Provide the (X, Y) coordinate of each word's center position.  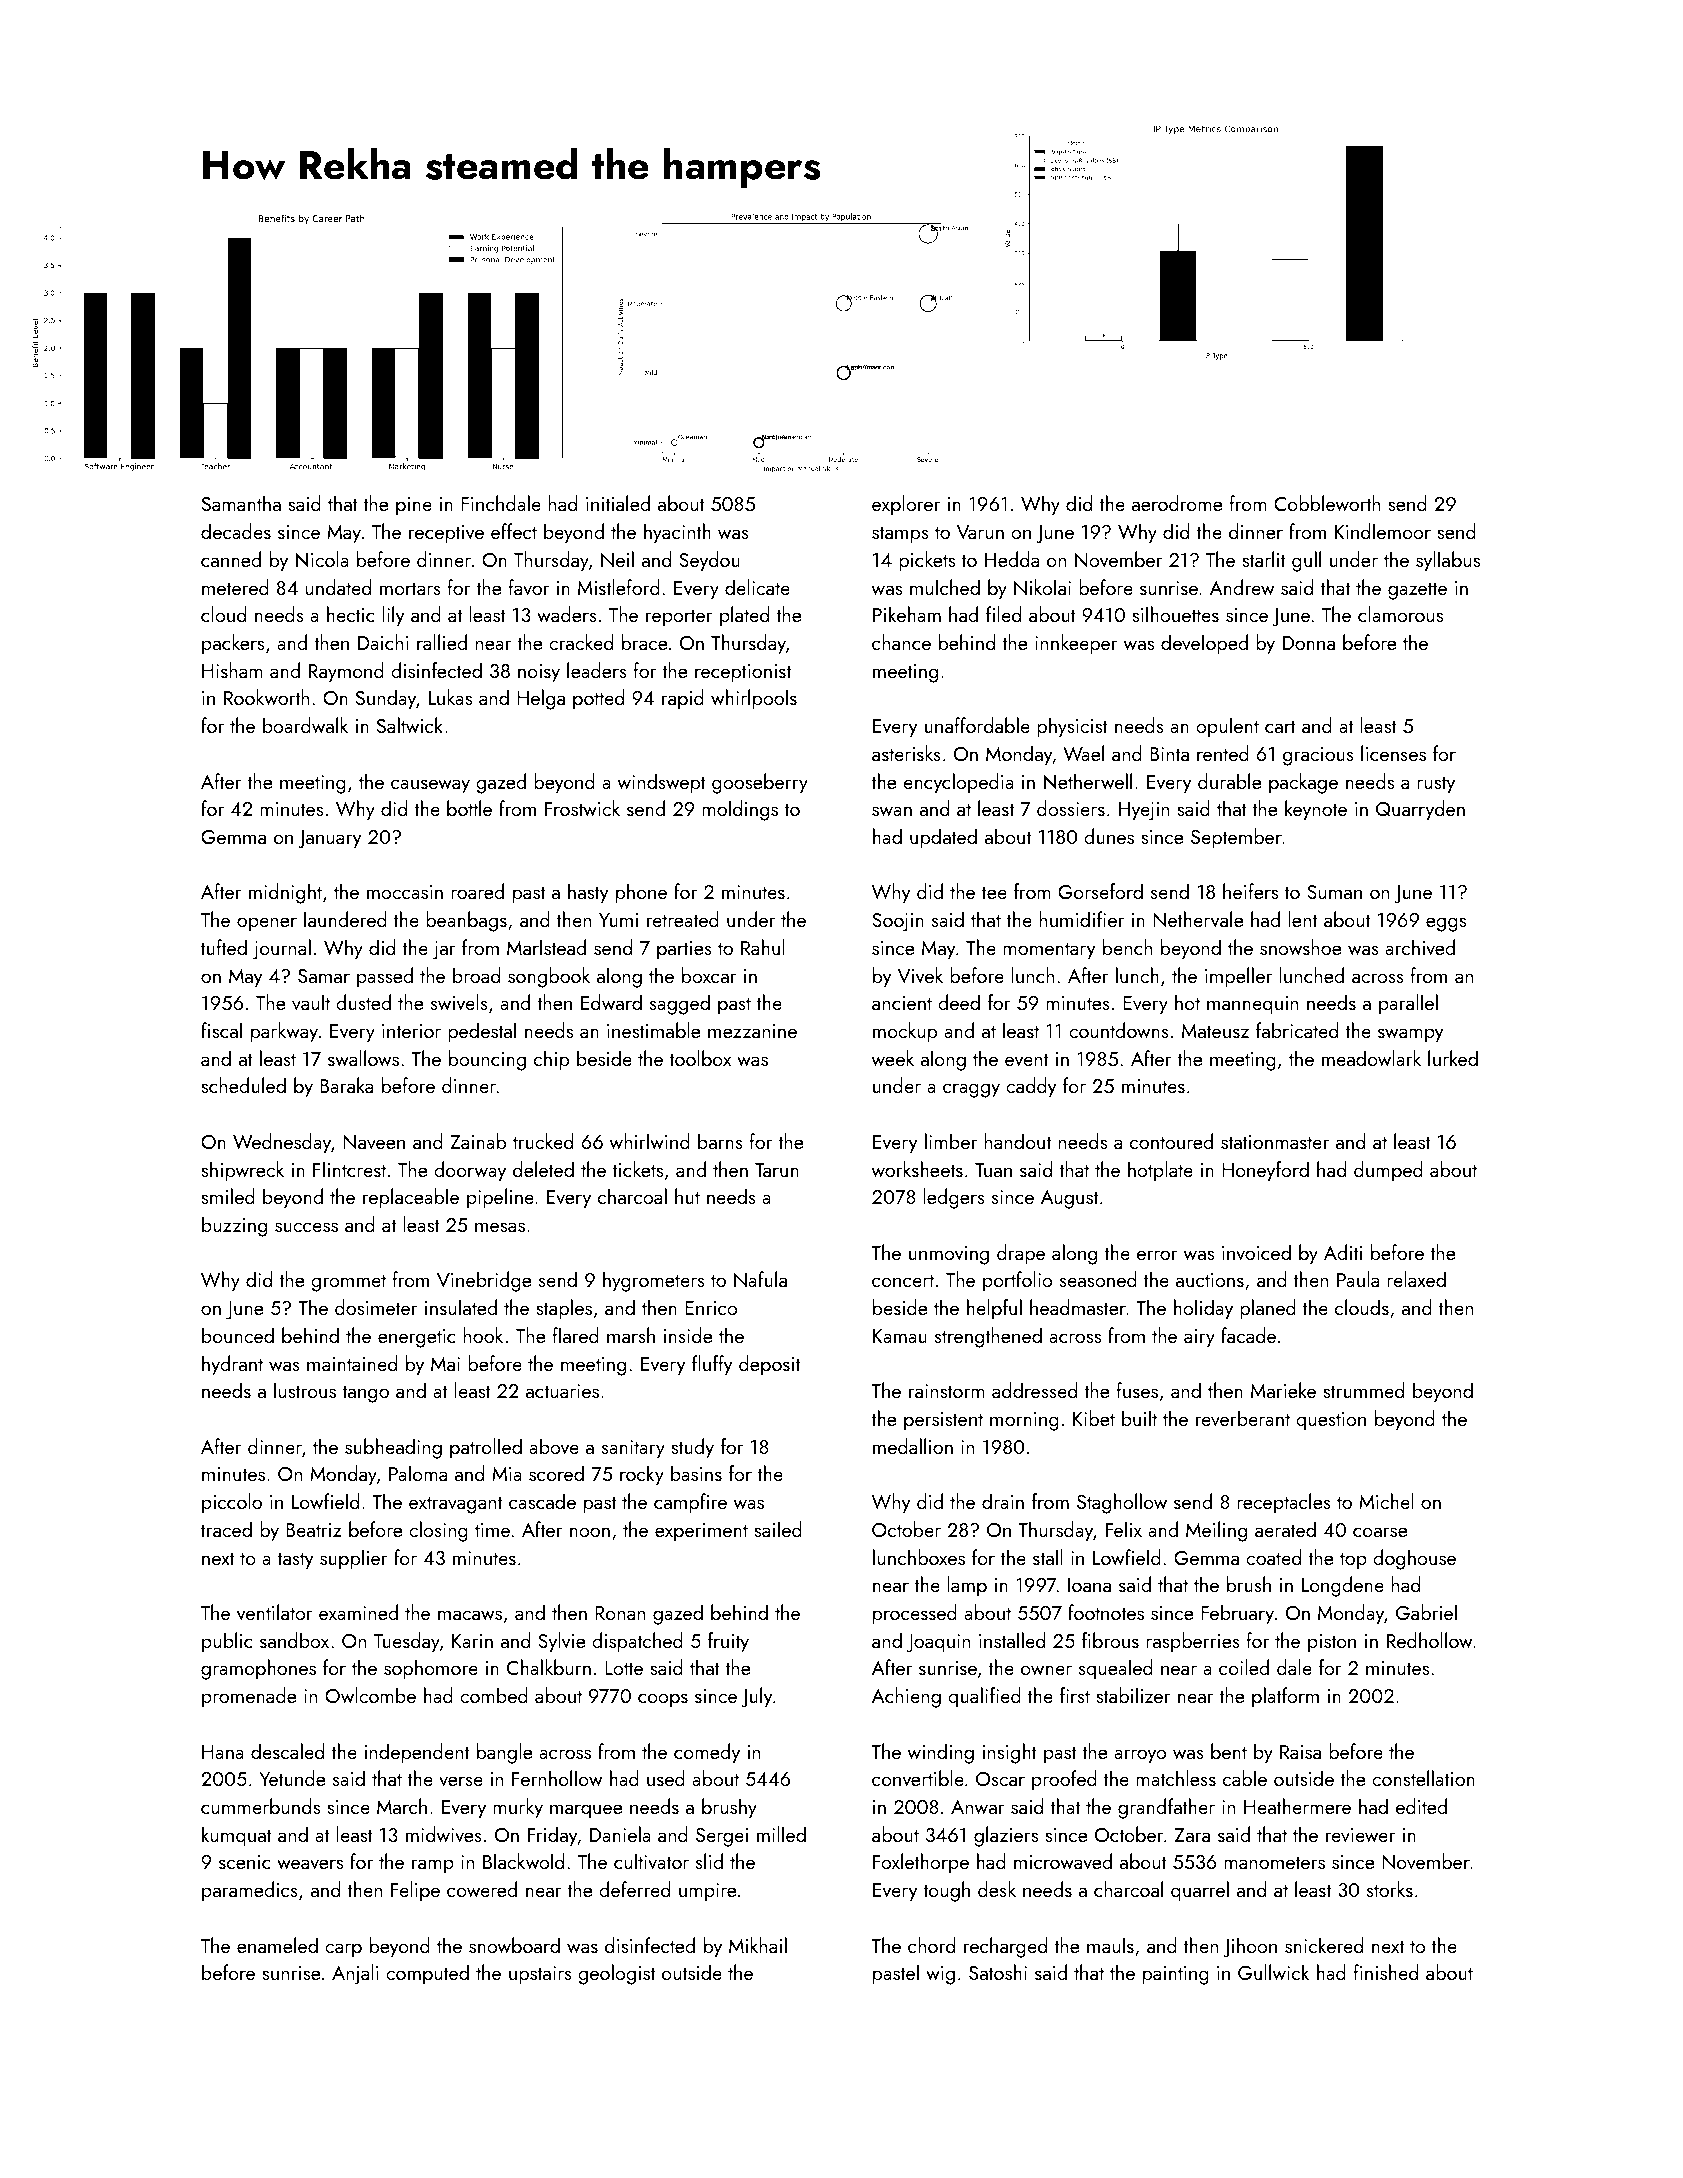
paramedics (250, 1891)
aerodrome (1177, 503)
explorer (906, 505)
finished (1386, 1972)
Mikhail (758, 1945)
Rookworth (266, 697)
